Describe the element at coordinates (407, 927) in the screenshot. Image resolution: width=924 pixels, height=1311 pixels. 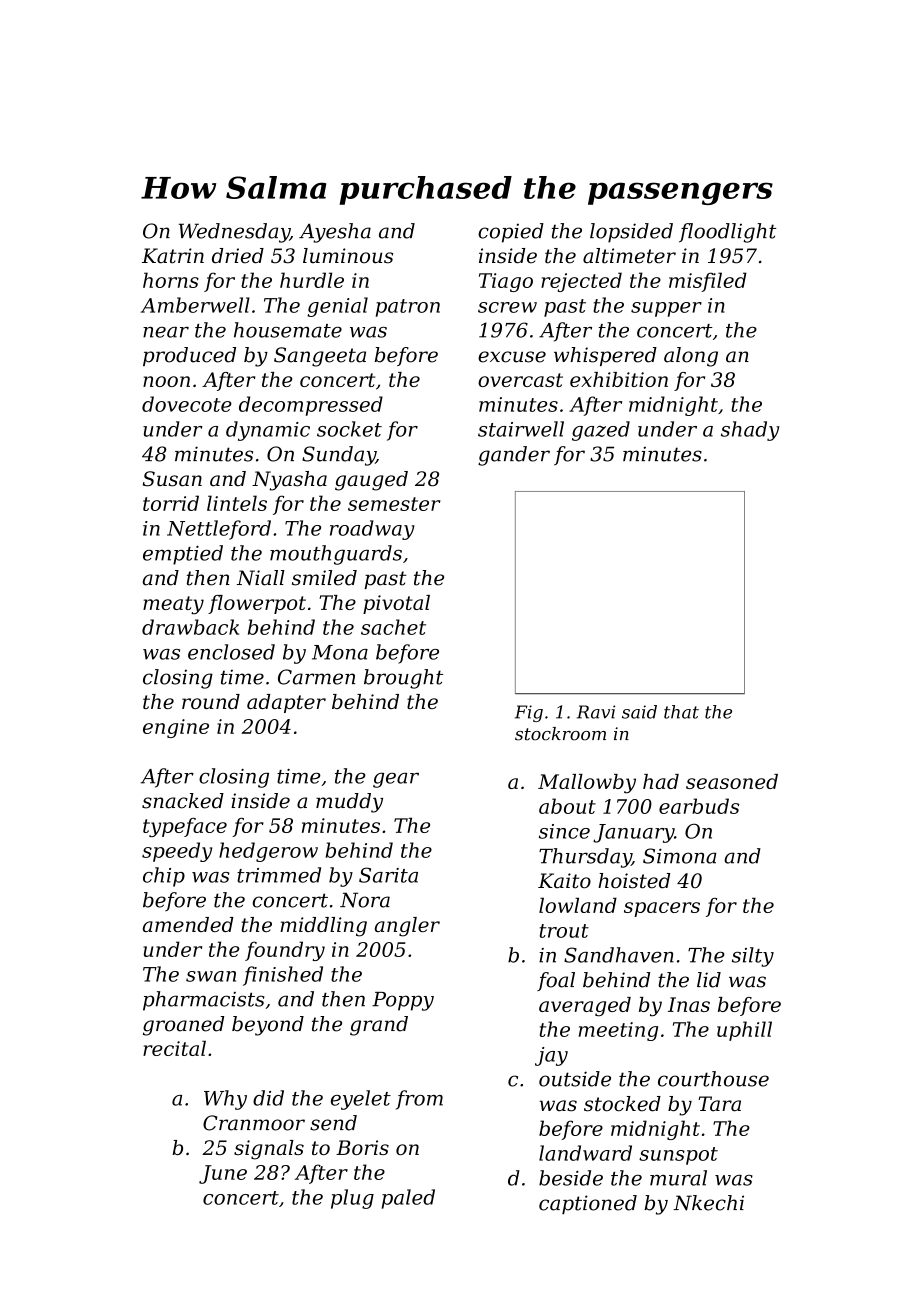
I see `angler` at that location.
